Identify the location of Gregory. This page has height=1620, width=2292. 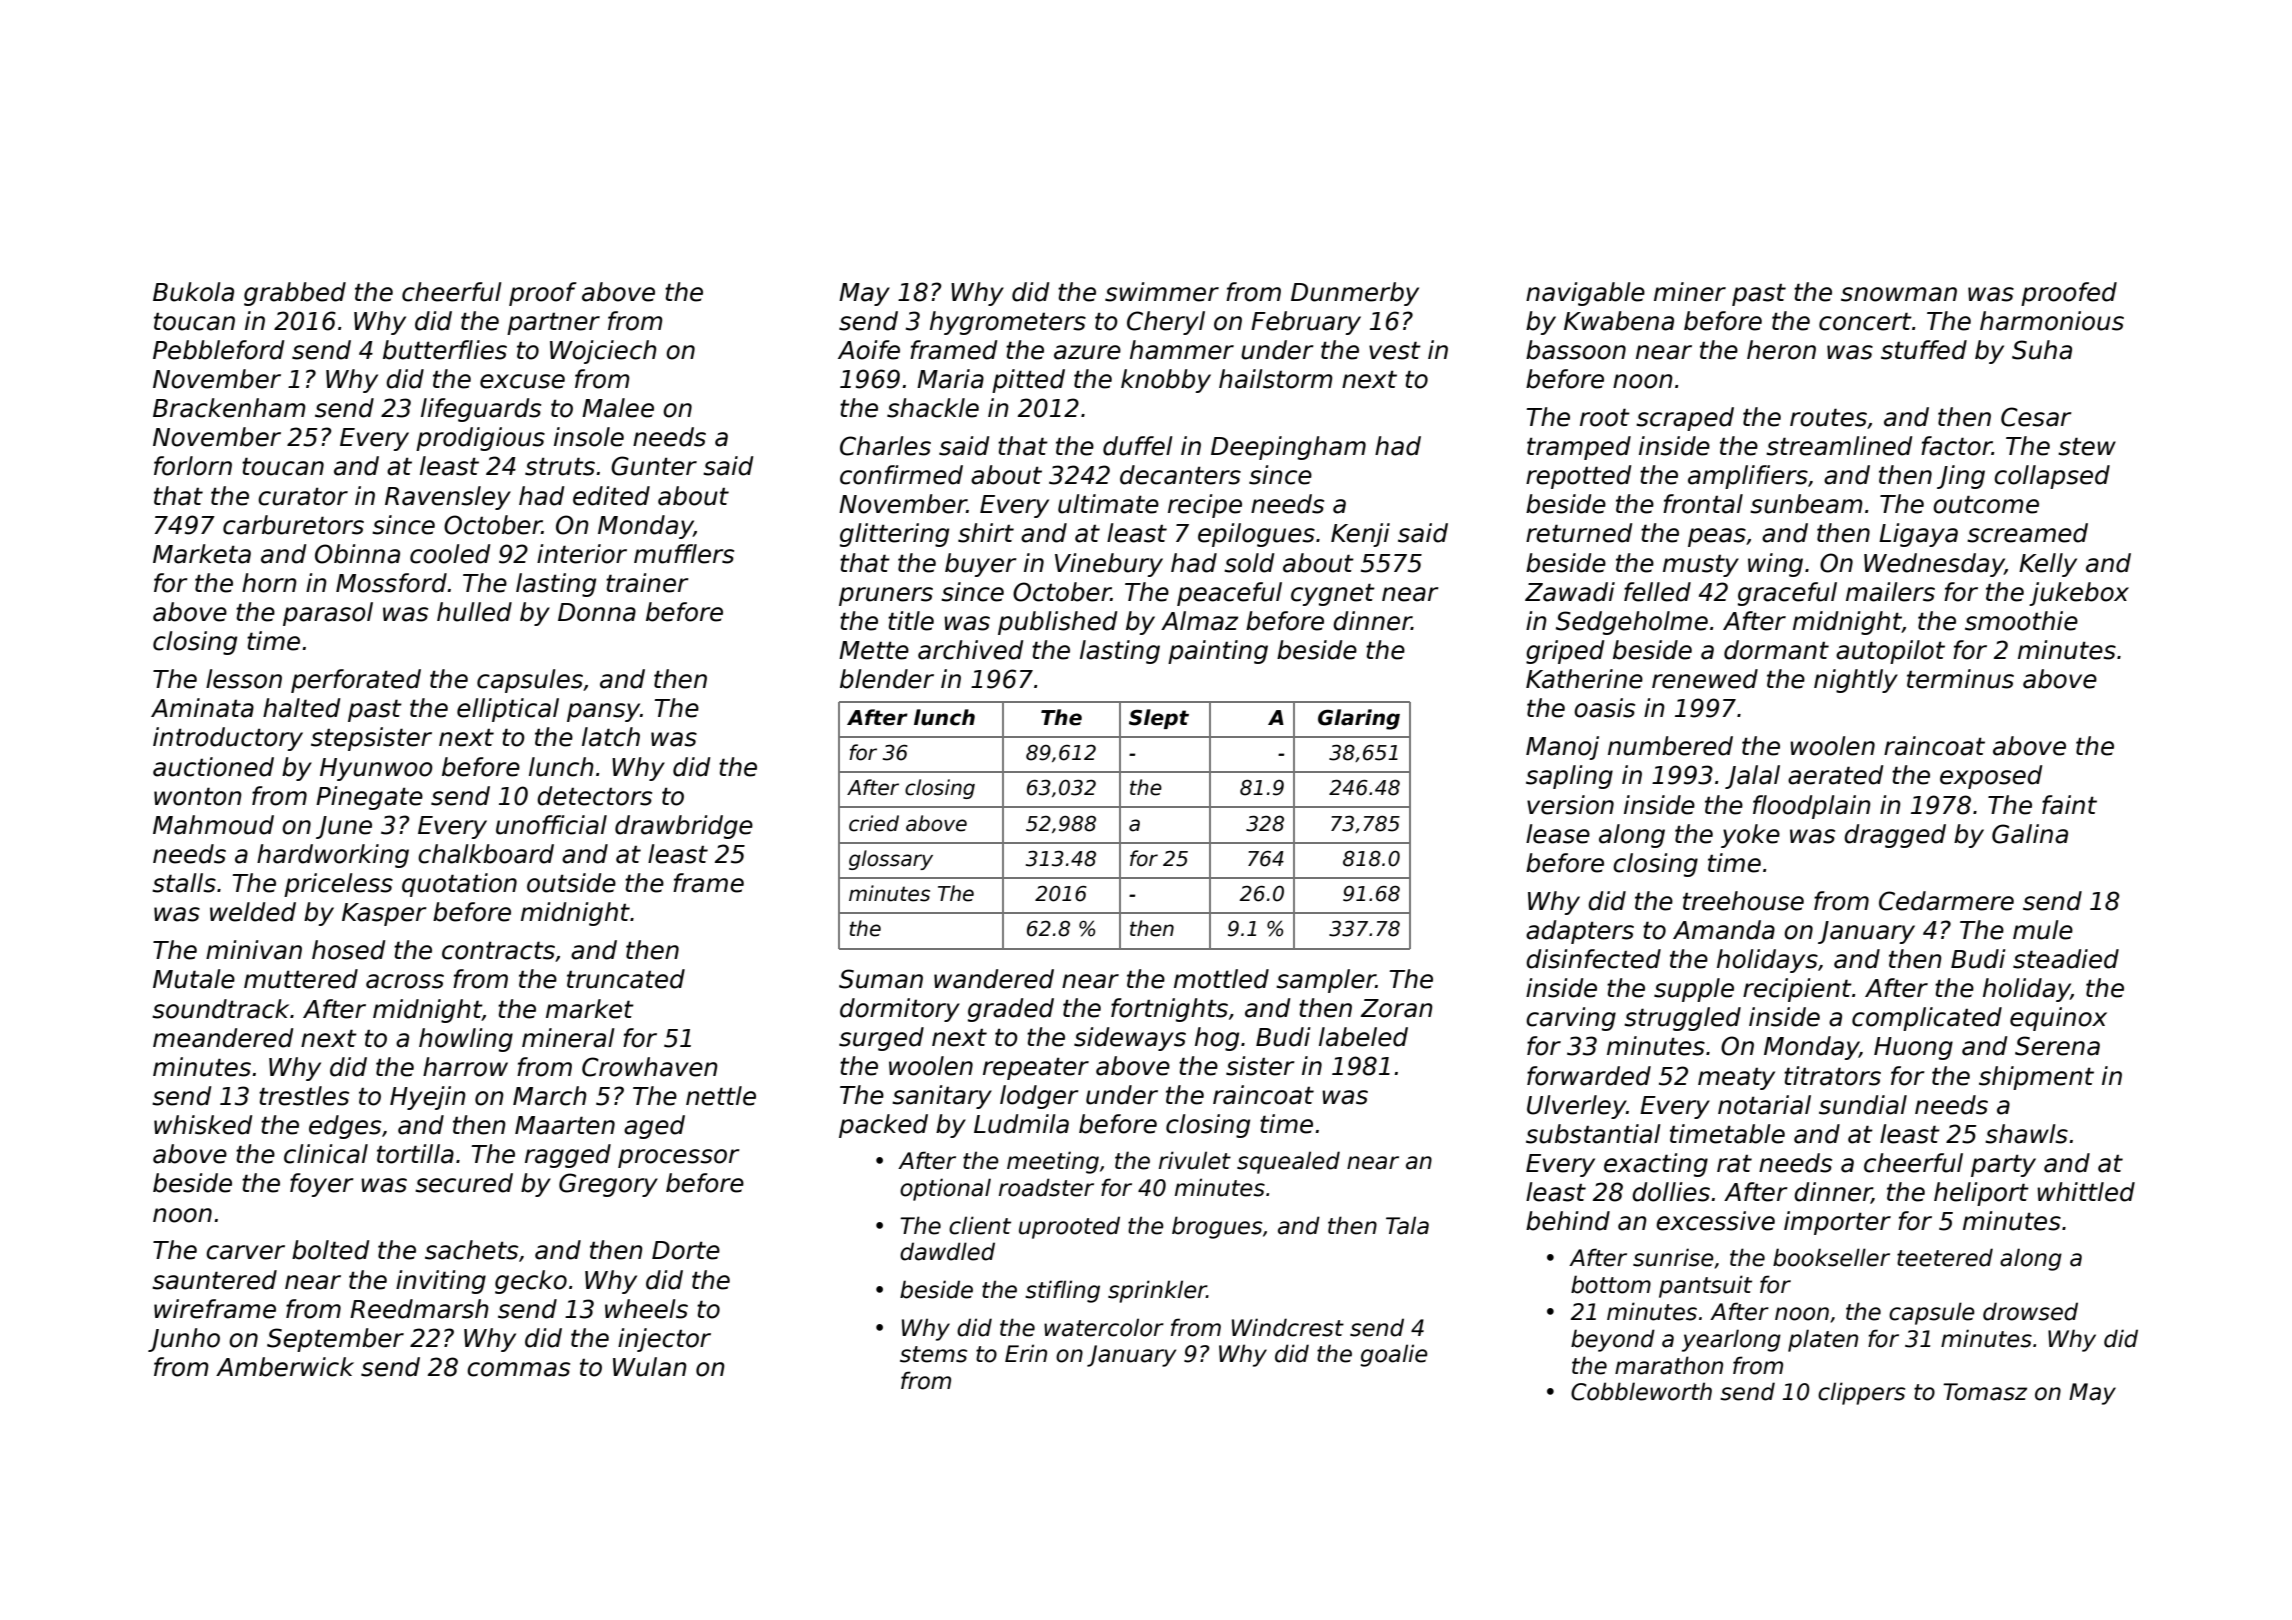
(608, 1185).
